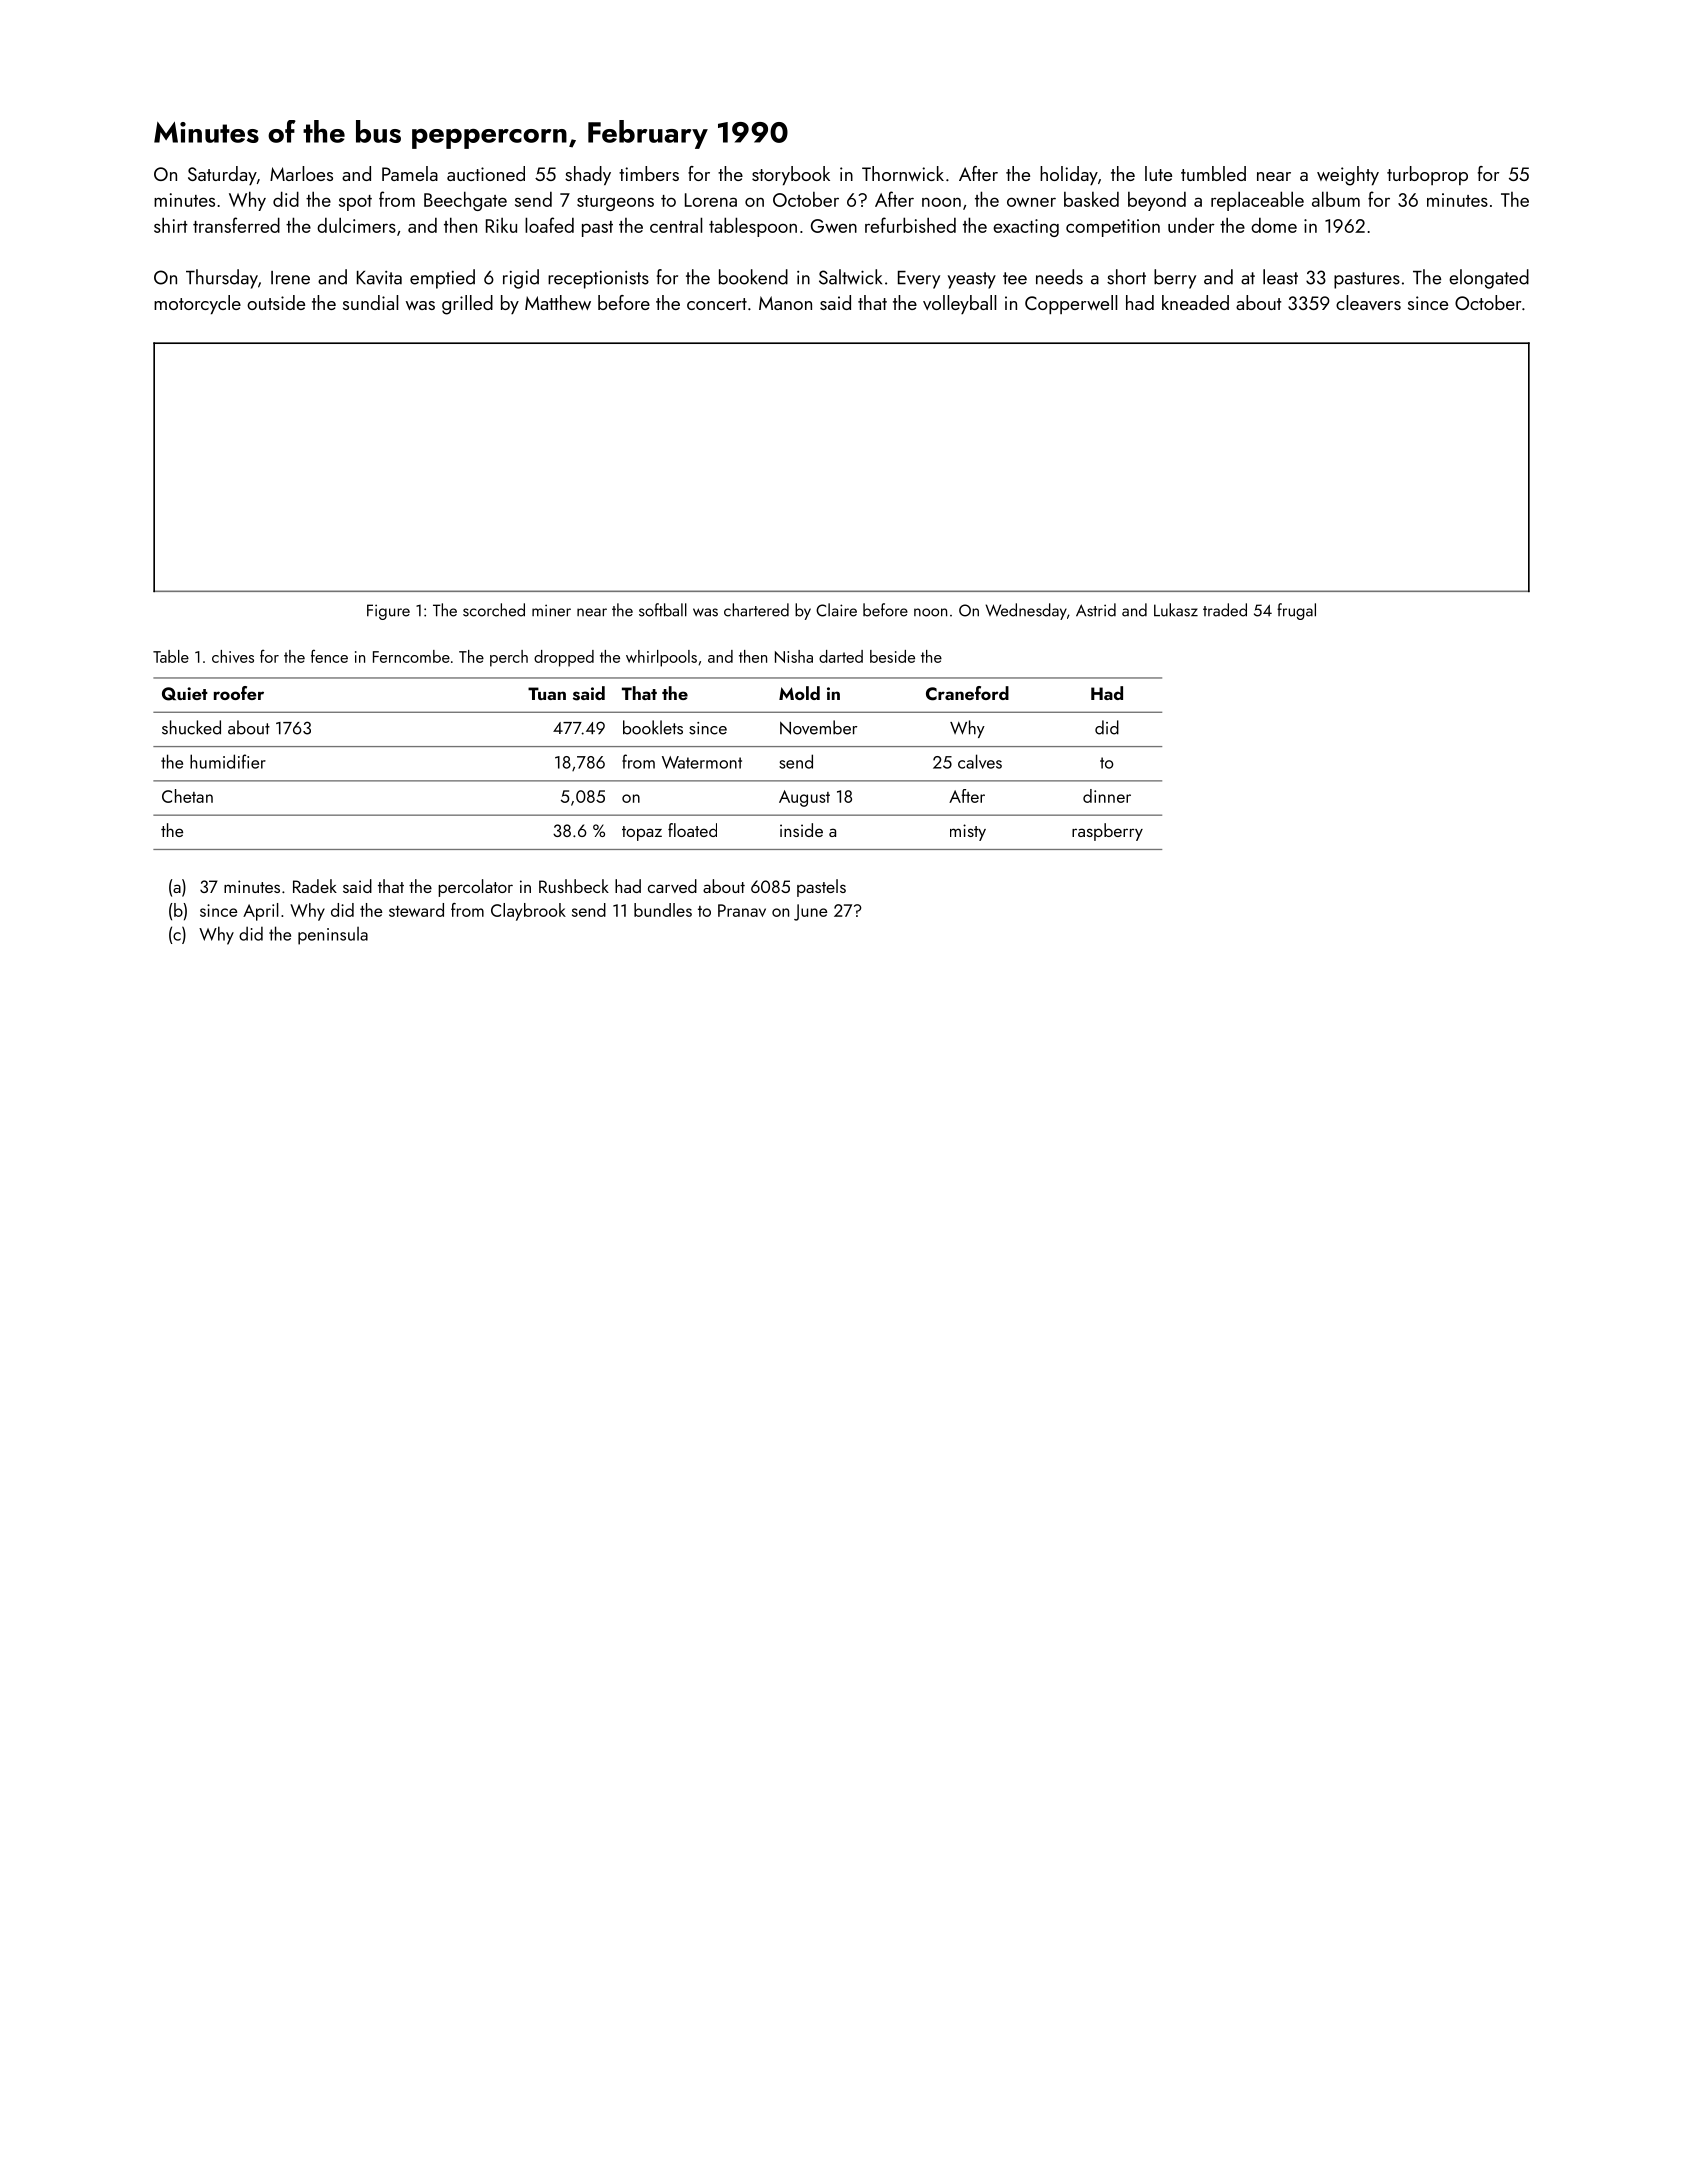 Image resolution: width=1683 pixels, height=2178 pixels. Describe the element at coordinates (968, 832) in the screenshot. I see `misty` at that location.
